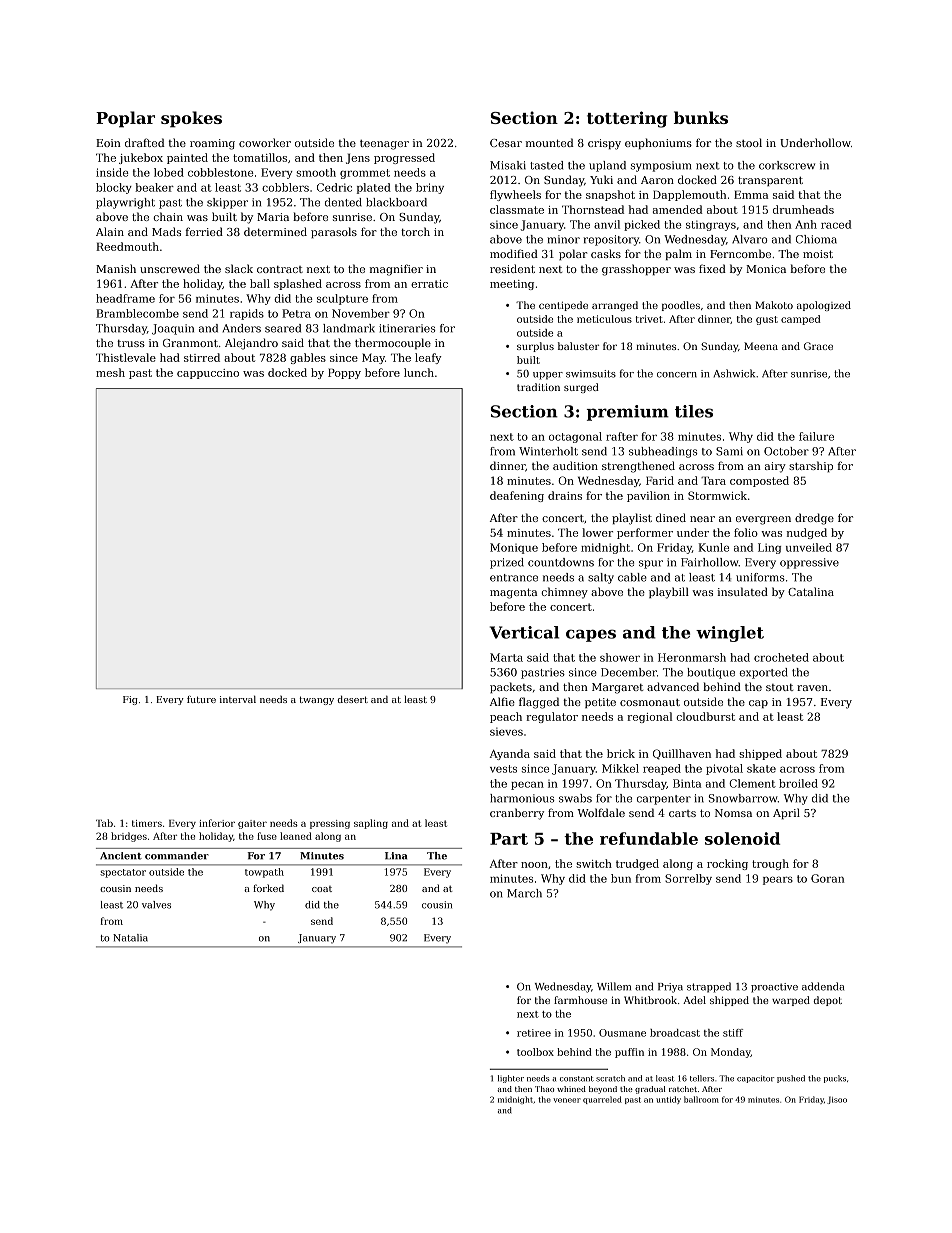  Describe the element at coordinates (130, 700) in the document. I see `Fig` at that location.
